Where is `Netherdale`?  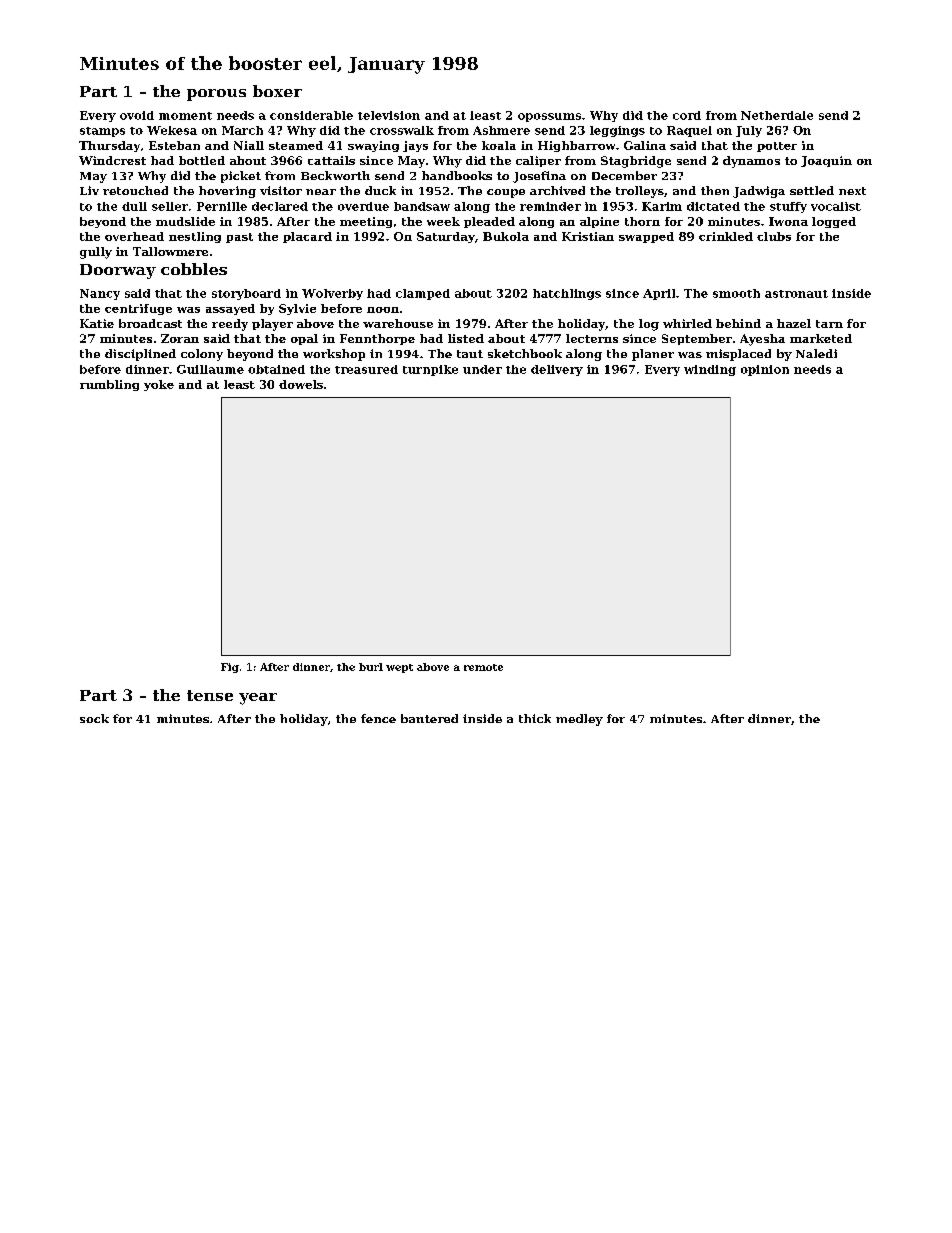
Netherdale is located at coordinates (777, 115).
